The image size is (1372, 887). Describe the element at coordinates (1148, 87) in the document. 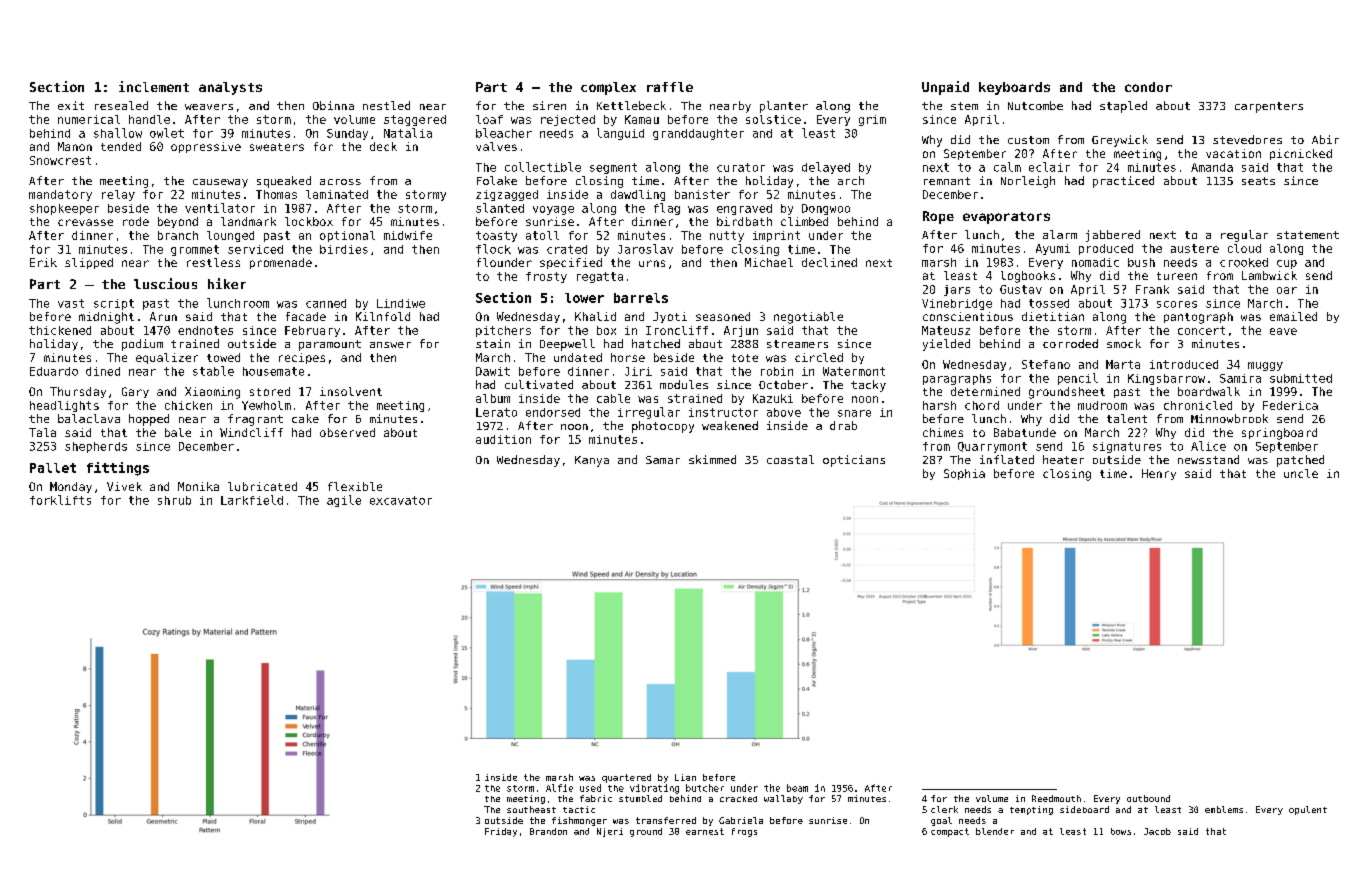

I see `condor` at that location.
